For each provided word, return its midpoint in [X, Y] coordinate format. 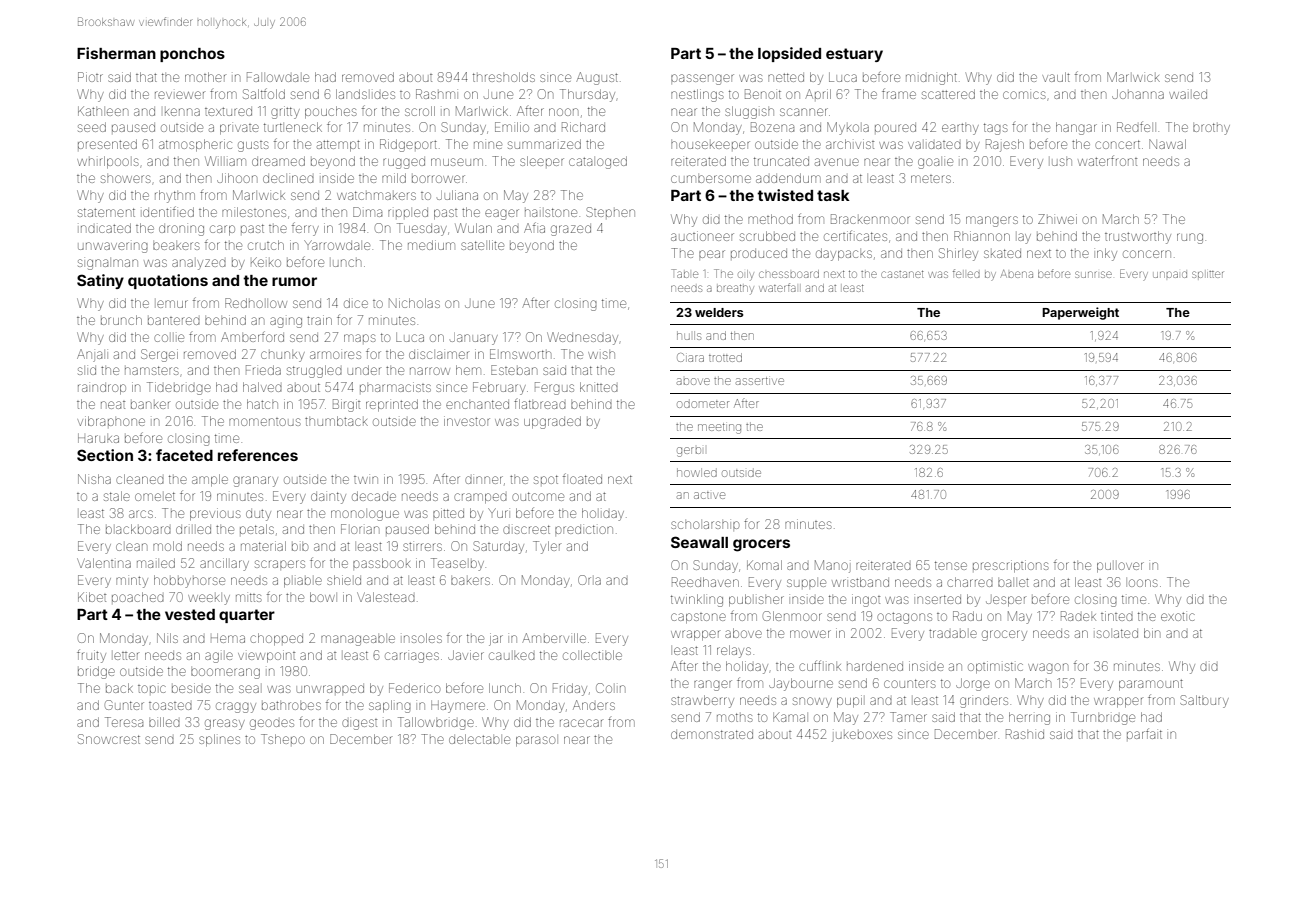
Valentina [104, 563]
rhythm [175, 196]
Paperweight [1080, 313]
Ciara [690, 357]
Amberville [554, 638]
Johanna [1138, 94]
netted [786, 77]
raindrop [102, 389]
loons [1143, 583]
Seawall [699, 542]
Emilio [512, 127]
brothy [1211, 129]
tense [951, 565]
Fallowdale [278, 77]
